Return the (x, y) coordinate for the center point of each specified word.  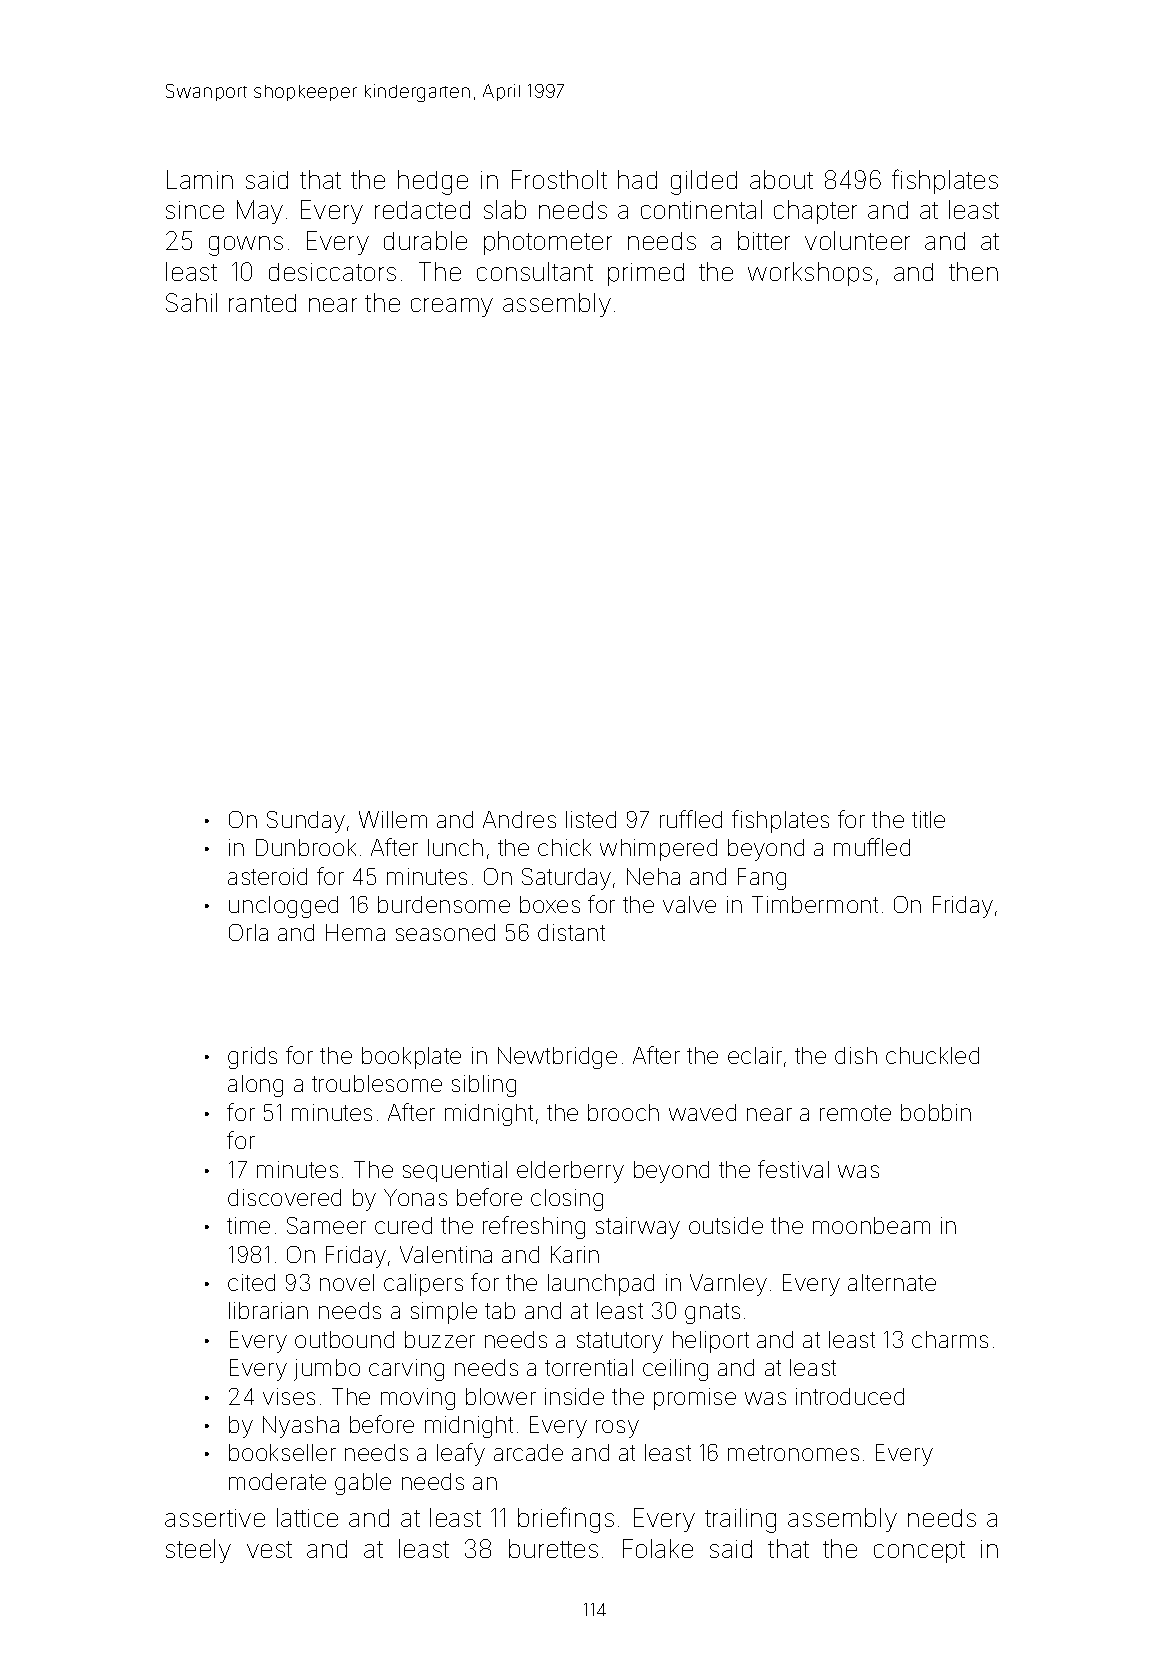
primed (646, 274)
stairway (638, 1228)
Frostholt (559, 179)
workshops (810, 274)
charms (950, 1339)
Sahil (191, 302)
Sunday (306, 822)
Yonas (415, 1197)
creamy (452, 307)
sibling (484, 1086)
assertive (215, 1518)
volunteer (857, 240)
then (973, 271)
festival (793, 1169)
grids (252, 1058)
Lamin (200, 179)
